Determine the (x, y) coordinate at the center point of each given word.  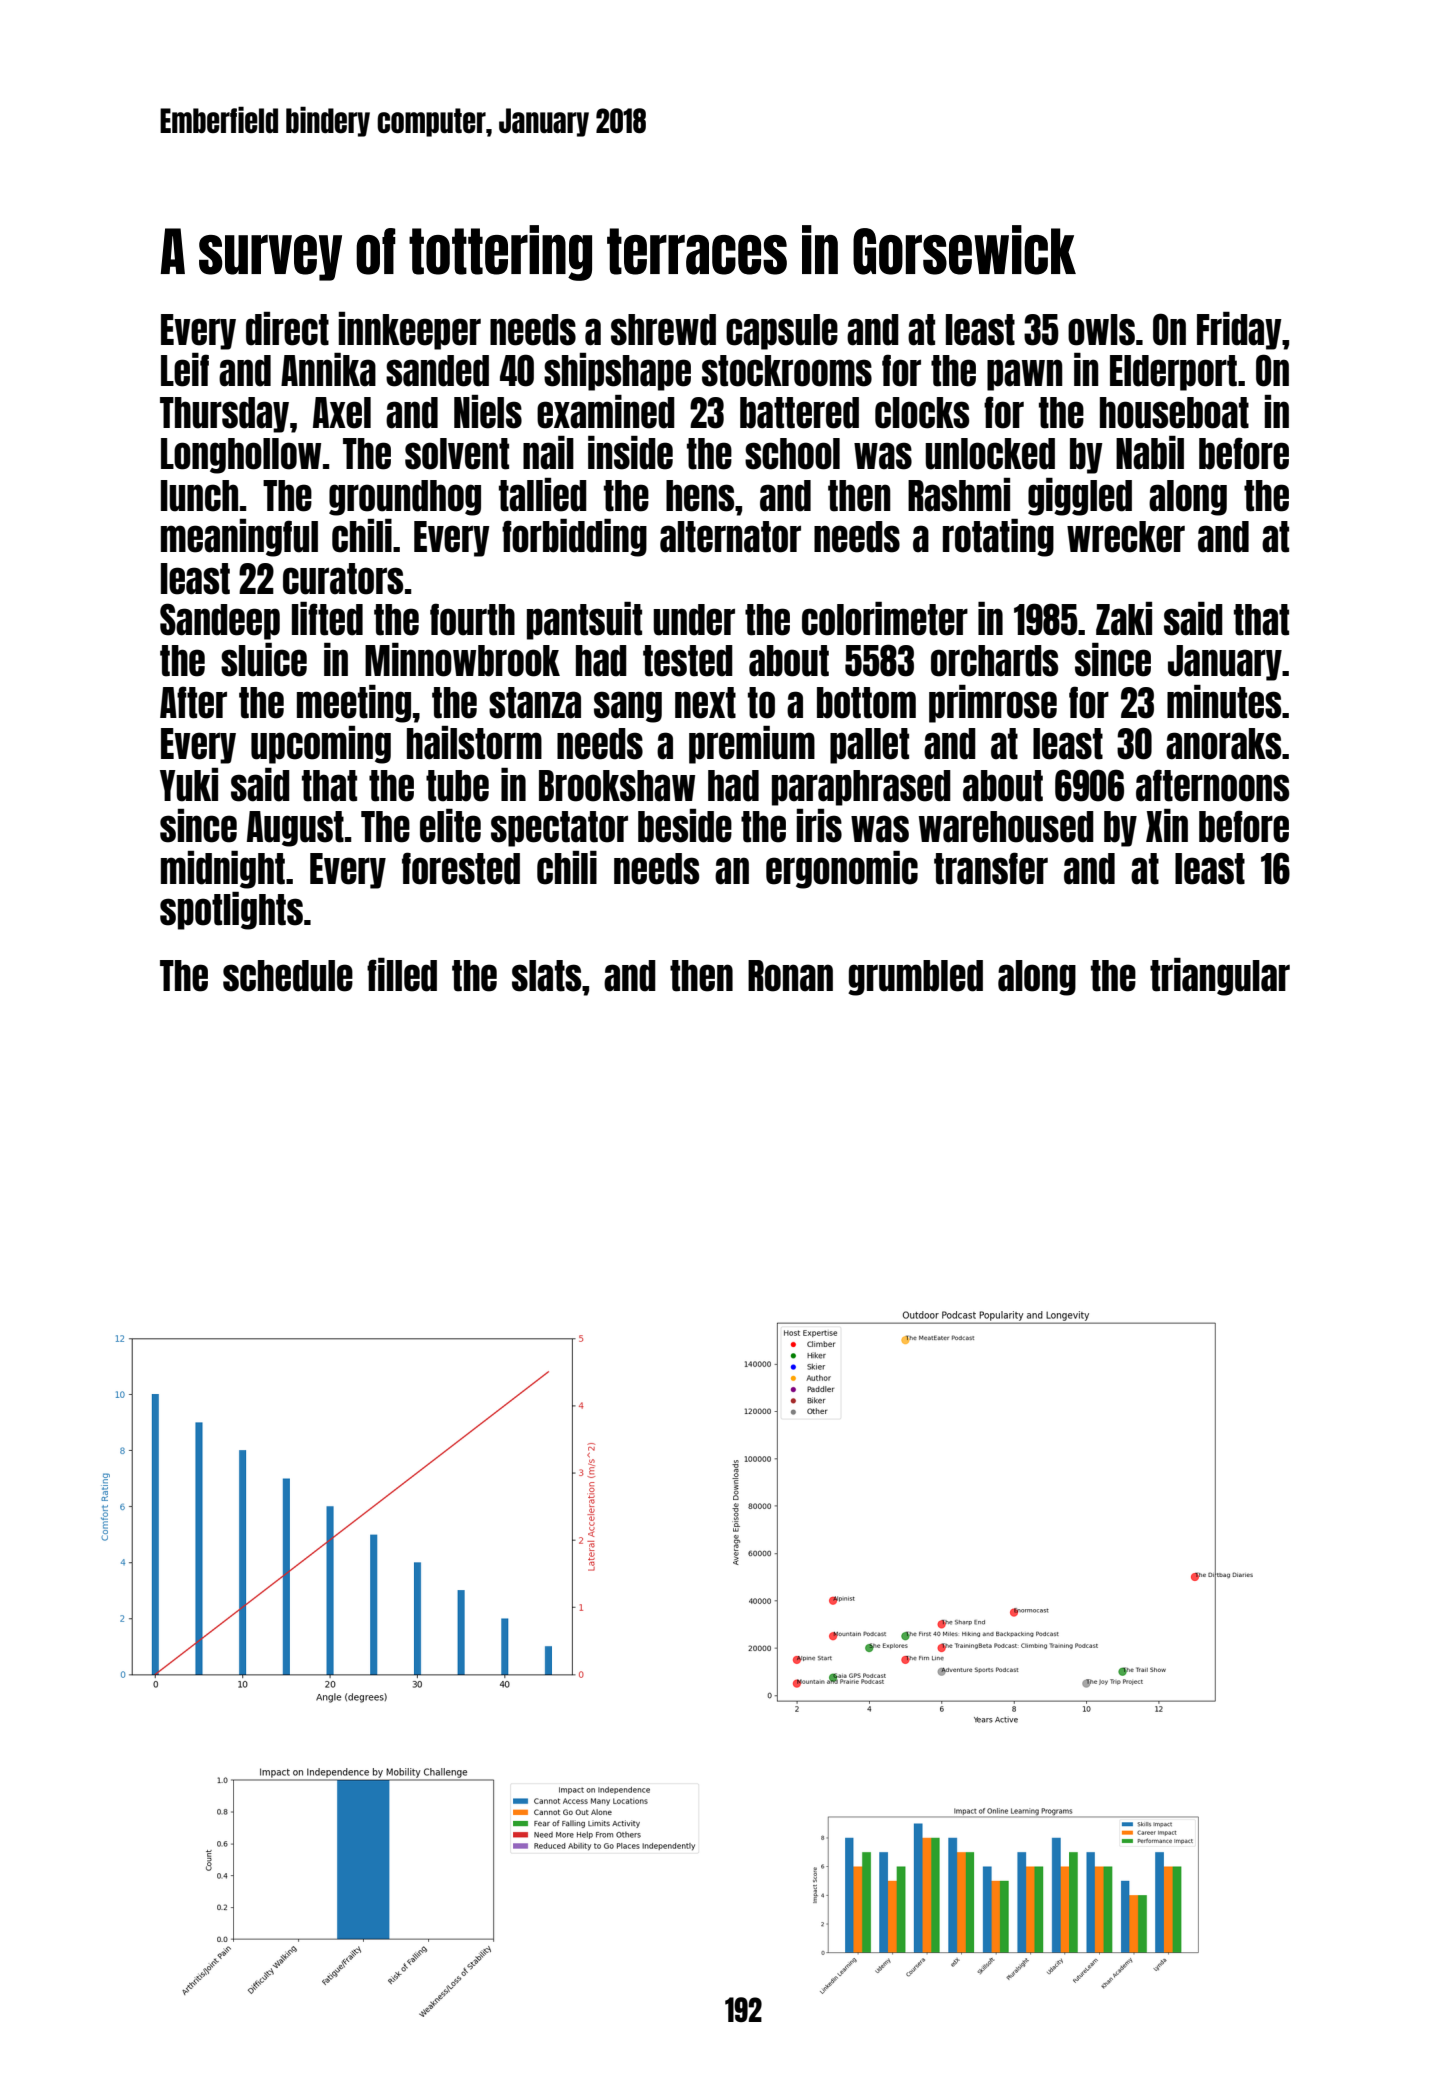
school (792, 454)
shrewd (663, 330)
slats (546, 976)
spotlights (231, 911)
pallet (869, 746)
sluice (264, 660)
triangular (1220, 977)
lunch (199, 496)
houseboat (1174, 413)
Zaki (1124, 619)
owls (1101, 330)
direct (287, 329)
